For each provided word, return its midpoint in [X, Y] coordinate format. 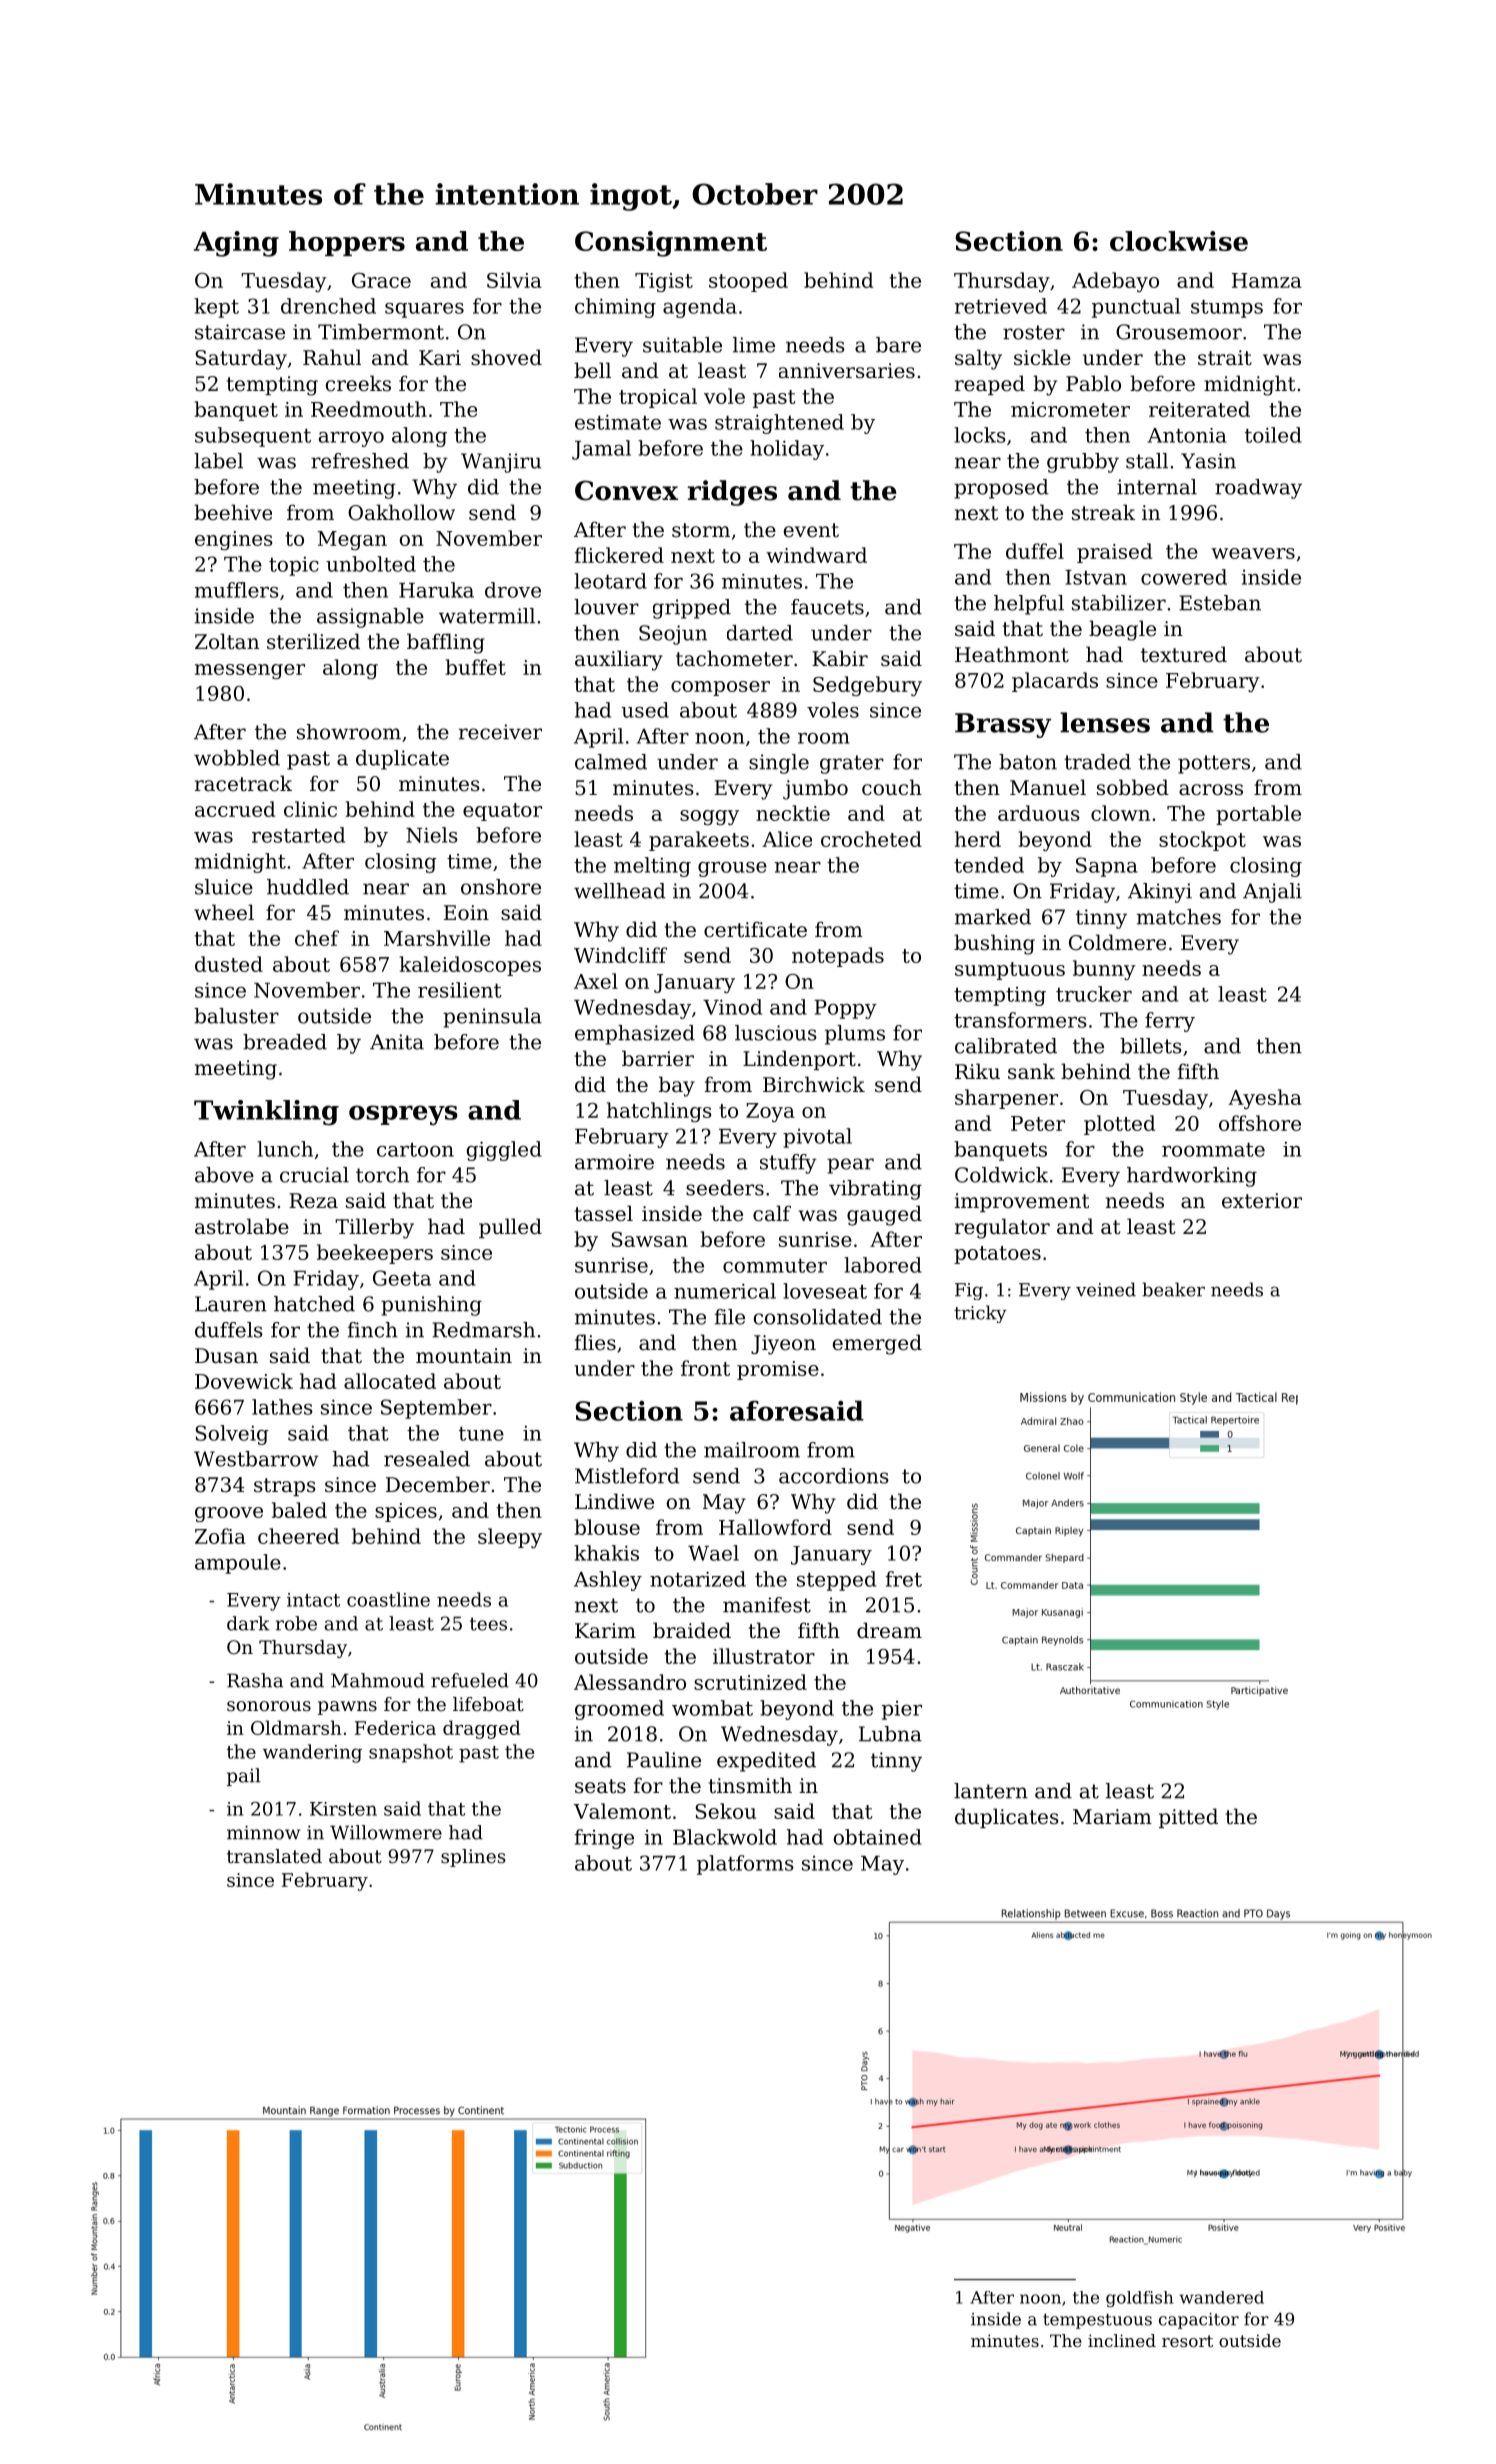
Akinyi [1160, 893]
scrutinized [750, 1682]
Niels [432, 835]
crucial [314, 1175]
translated [274, 1856]
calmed [611, 762]
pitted [1188, 1818]
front [705, 1368]
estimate [618, 422]
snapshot [411, 1753]
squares [424, 310]
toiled [1273, 435]
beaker [1173, 1289]
